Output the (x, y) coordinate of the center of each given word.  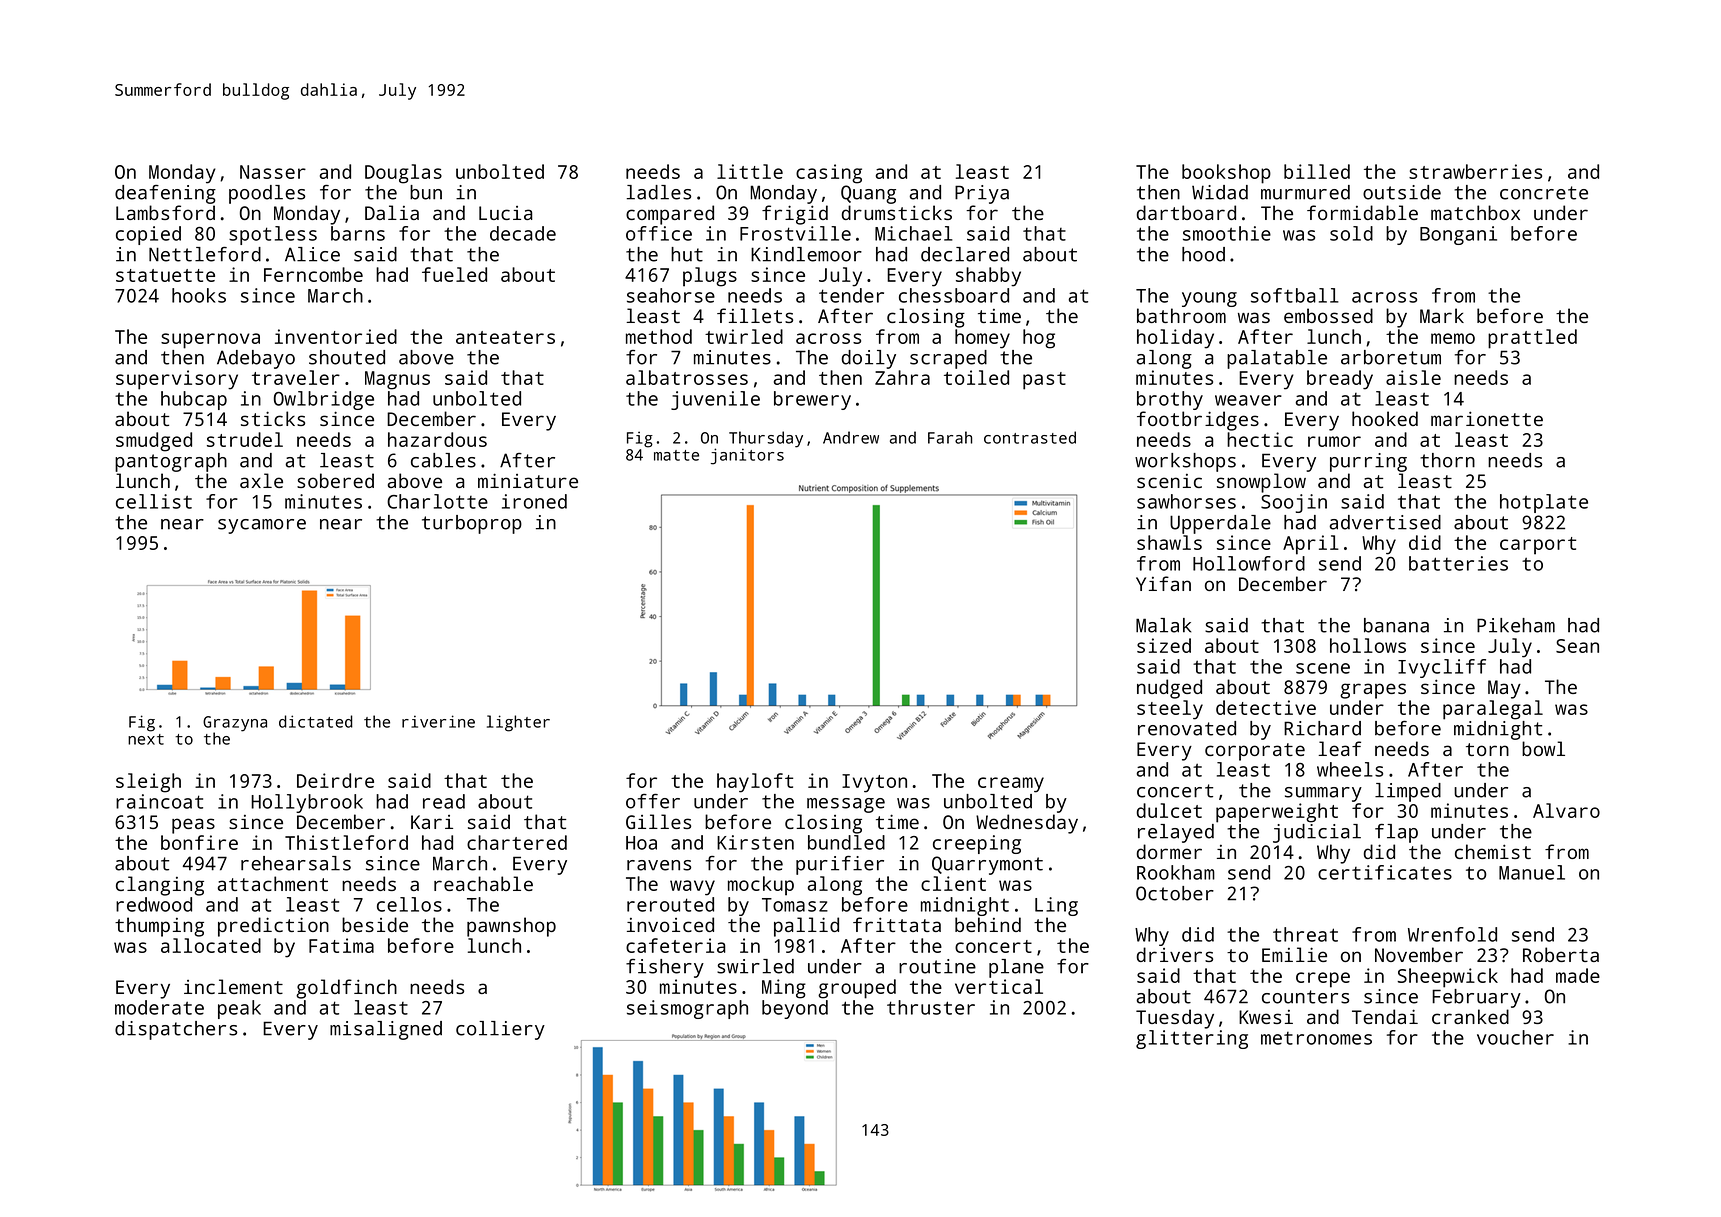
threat (1305, 934)
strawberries (1475, 171)
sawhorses (1186, 501)
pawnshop (511, 927)
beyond (795, 1009)
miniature (528, 480)
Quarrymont (987, 865)
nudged (1169, 689)
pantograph (171, 462)
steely (1170, 710)
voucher (1515, 1037)
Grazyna (235, 724)
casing (829, 174)
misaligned (386, 1030)
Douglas (403, 174)
